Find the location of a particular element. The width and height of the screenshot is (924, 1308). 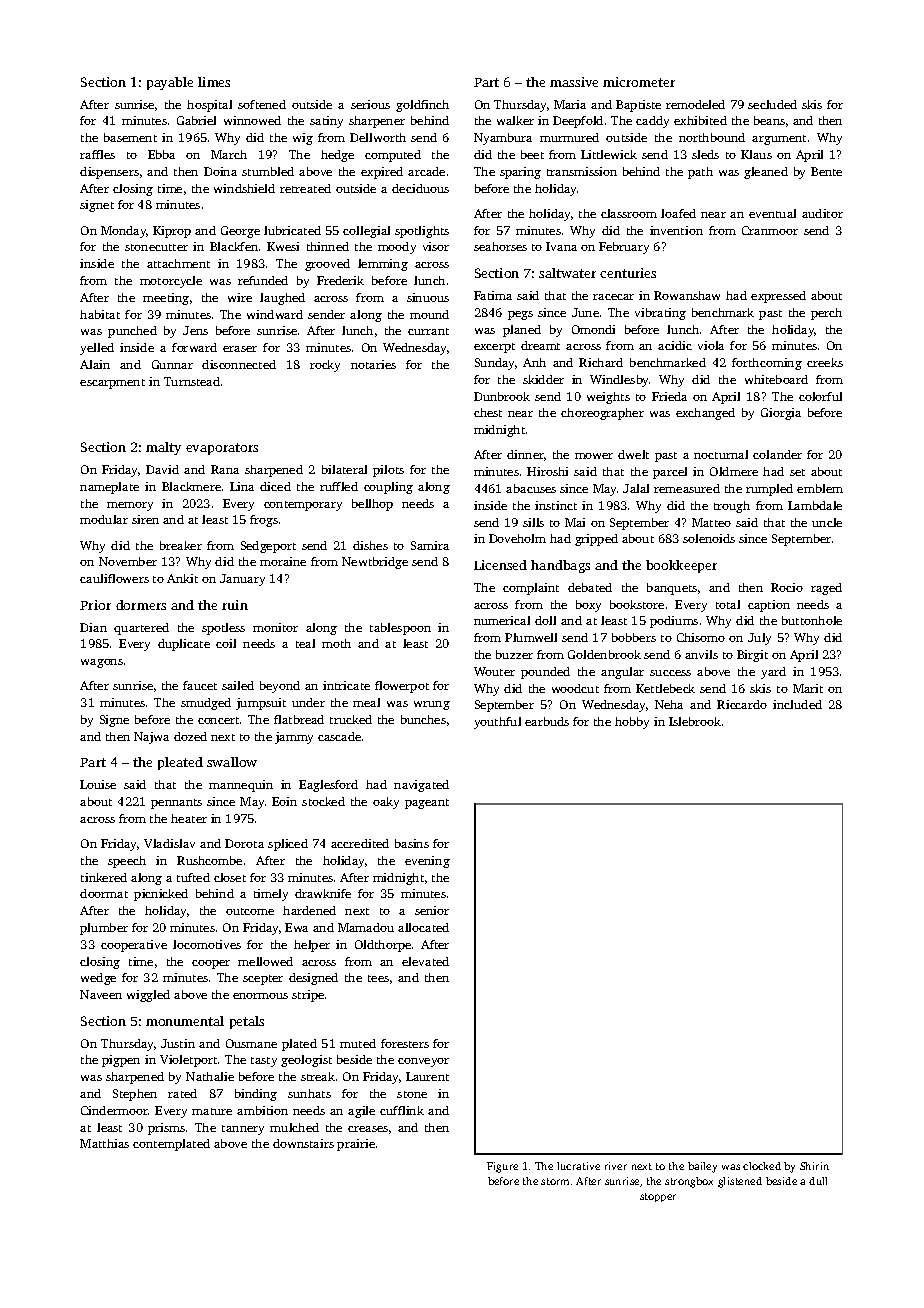

Rowanshaw is located at coordinates (687, 295).
